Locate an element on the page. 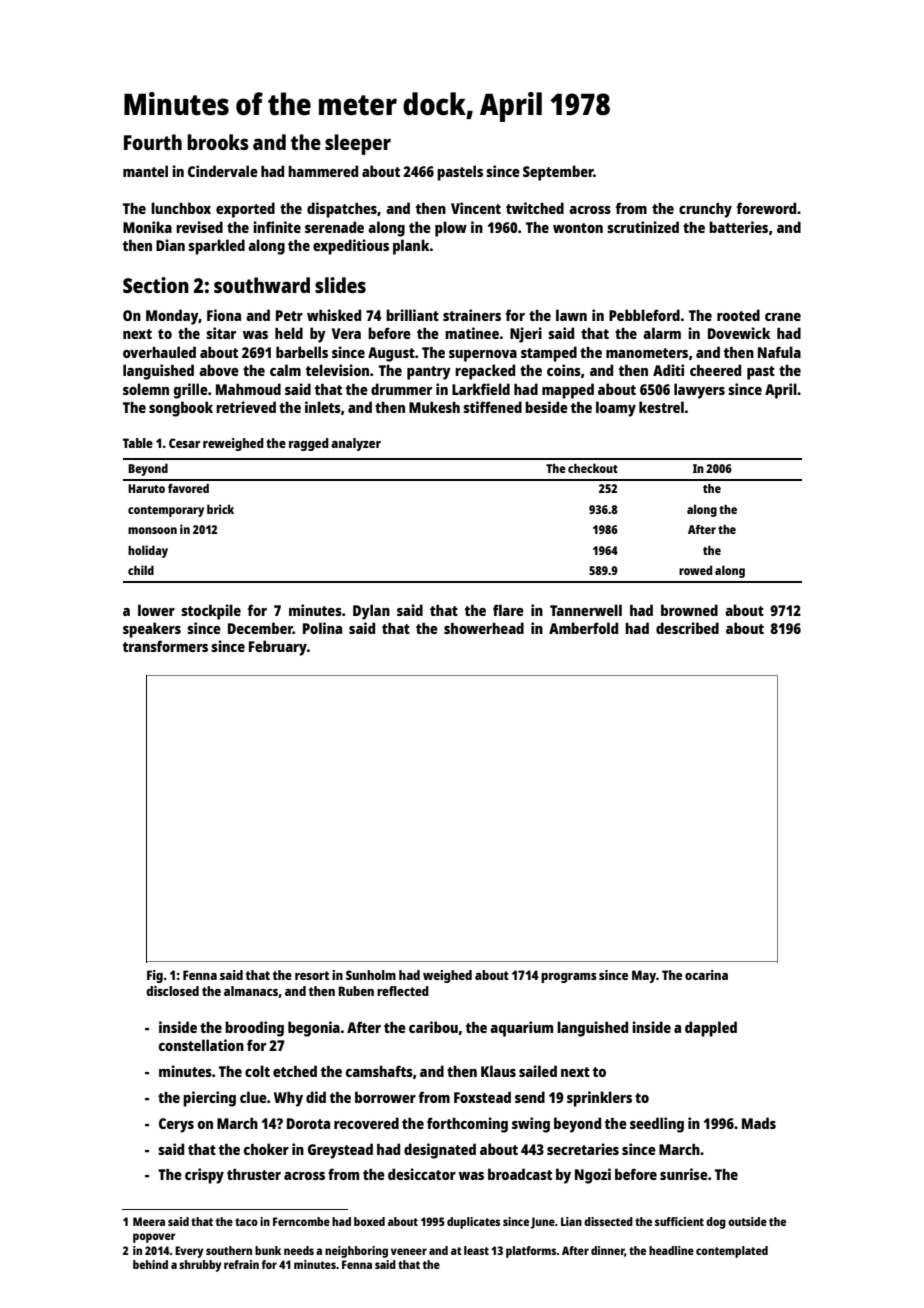  batteries is located at coordinates (738, 227).
